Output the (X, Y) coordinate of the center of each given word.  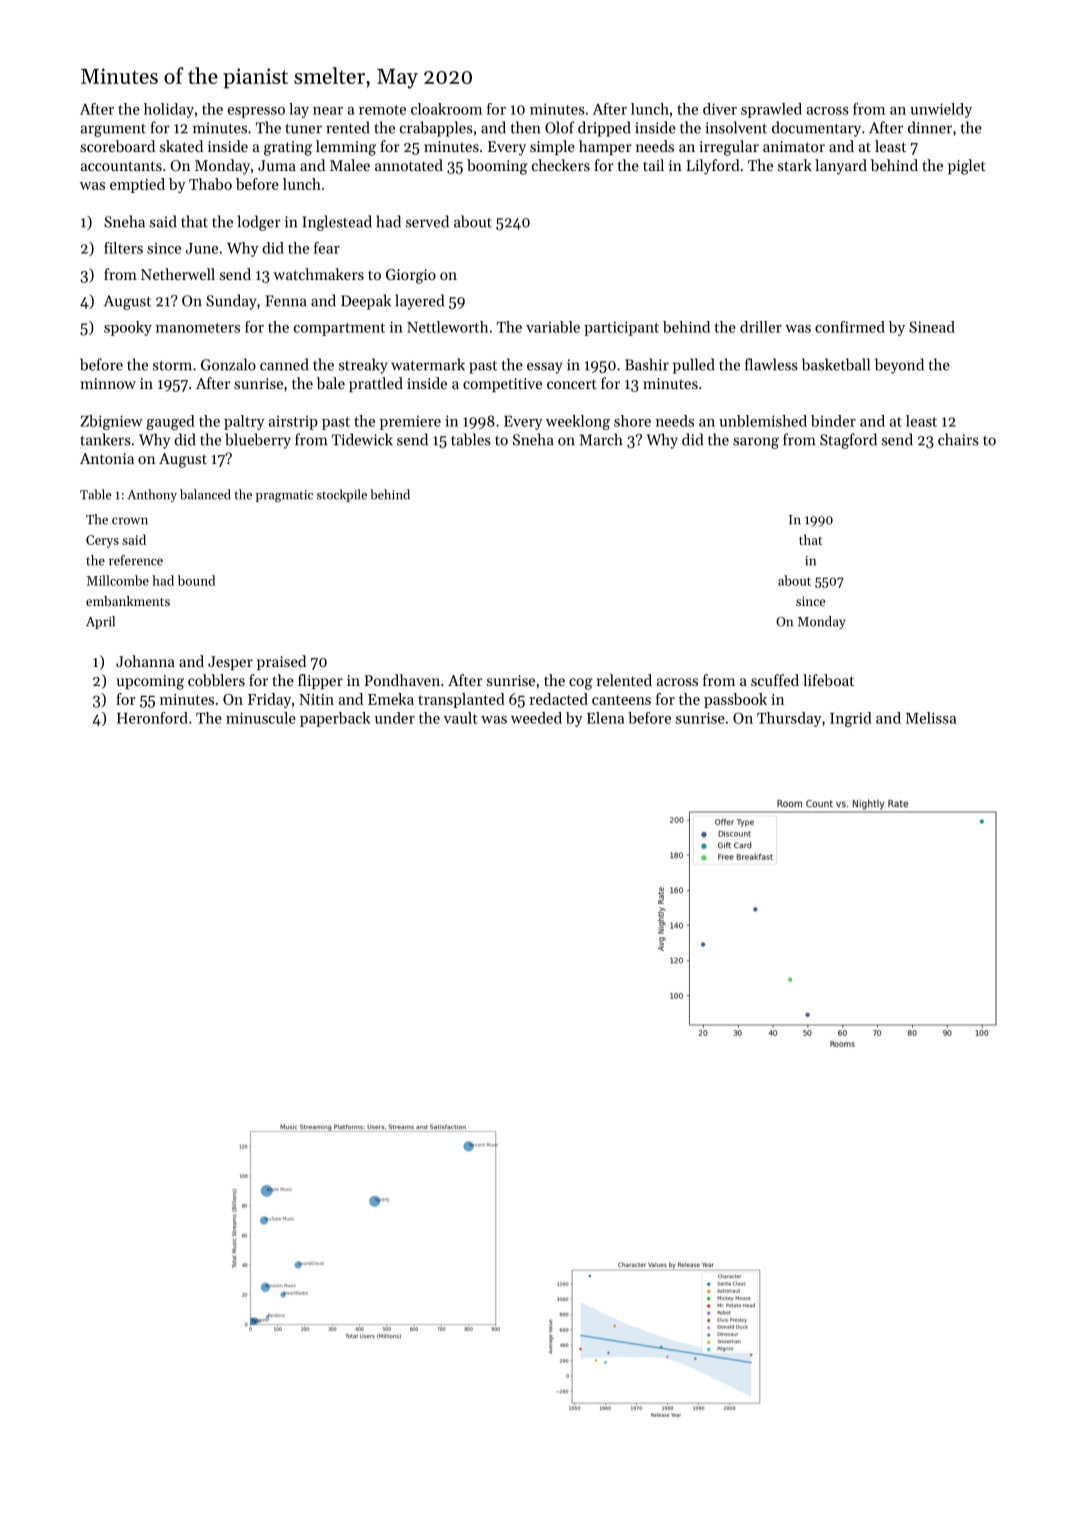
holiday (169, 110)
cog (581, 684)
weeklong (578, 422)
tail (653, 165)
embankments (128, 601)
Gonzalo (228, 364)
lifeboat (828, 680)
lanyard (841, 167)
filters (123, 248)
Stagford (848, 441)
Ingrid (851, 719)
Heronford (152, 718)
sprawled (771, 110)
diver (720, 109)
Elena (605, 718)
